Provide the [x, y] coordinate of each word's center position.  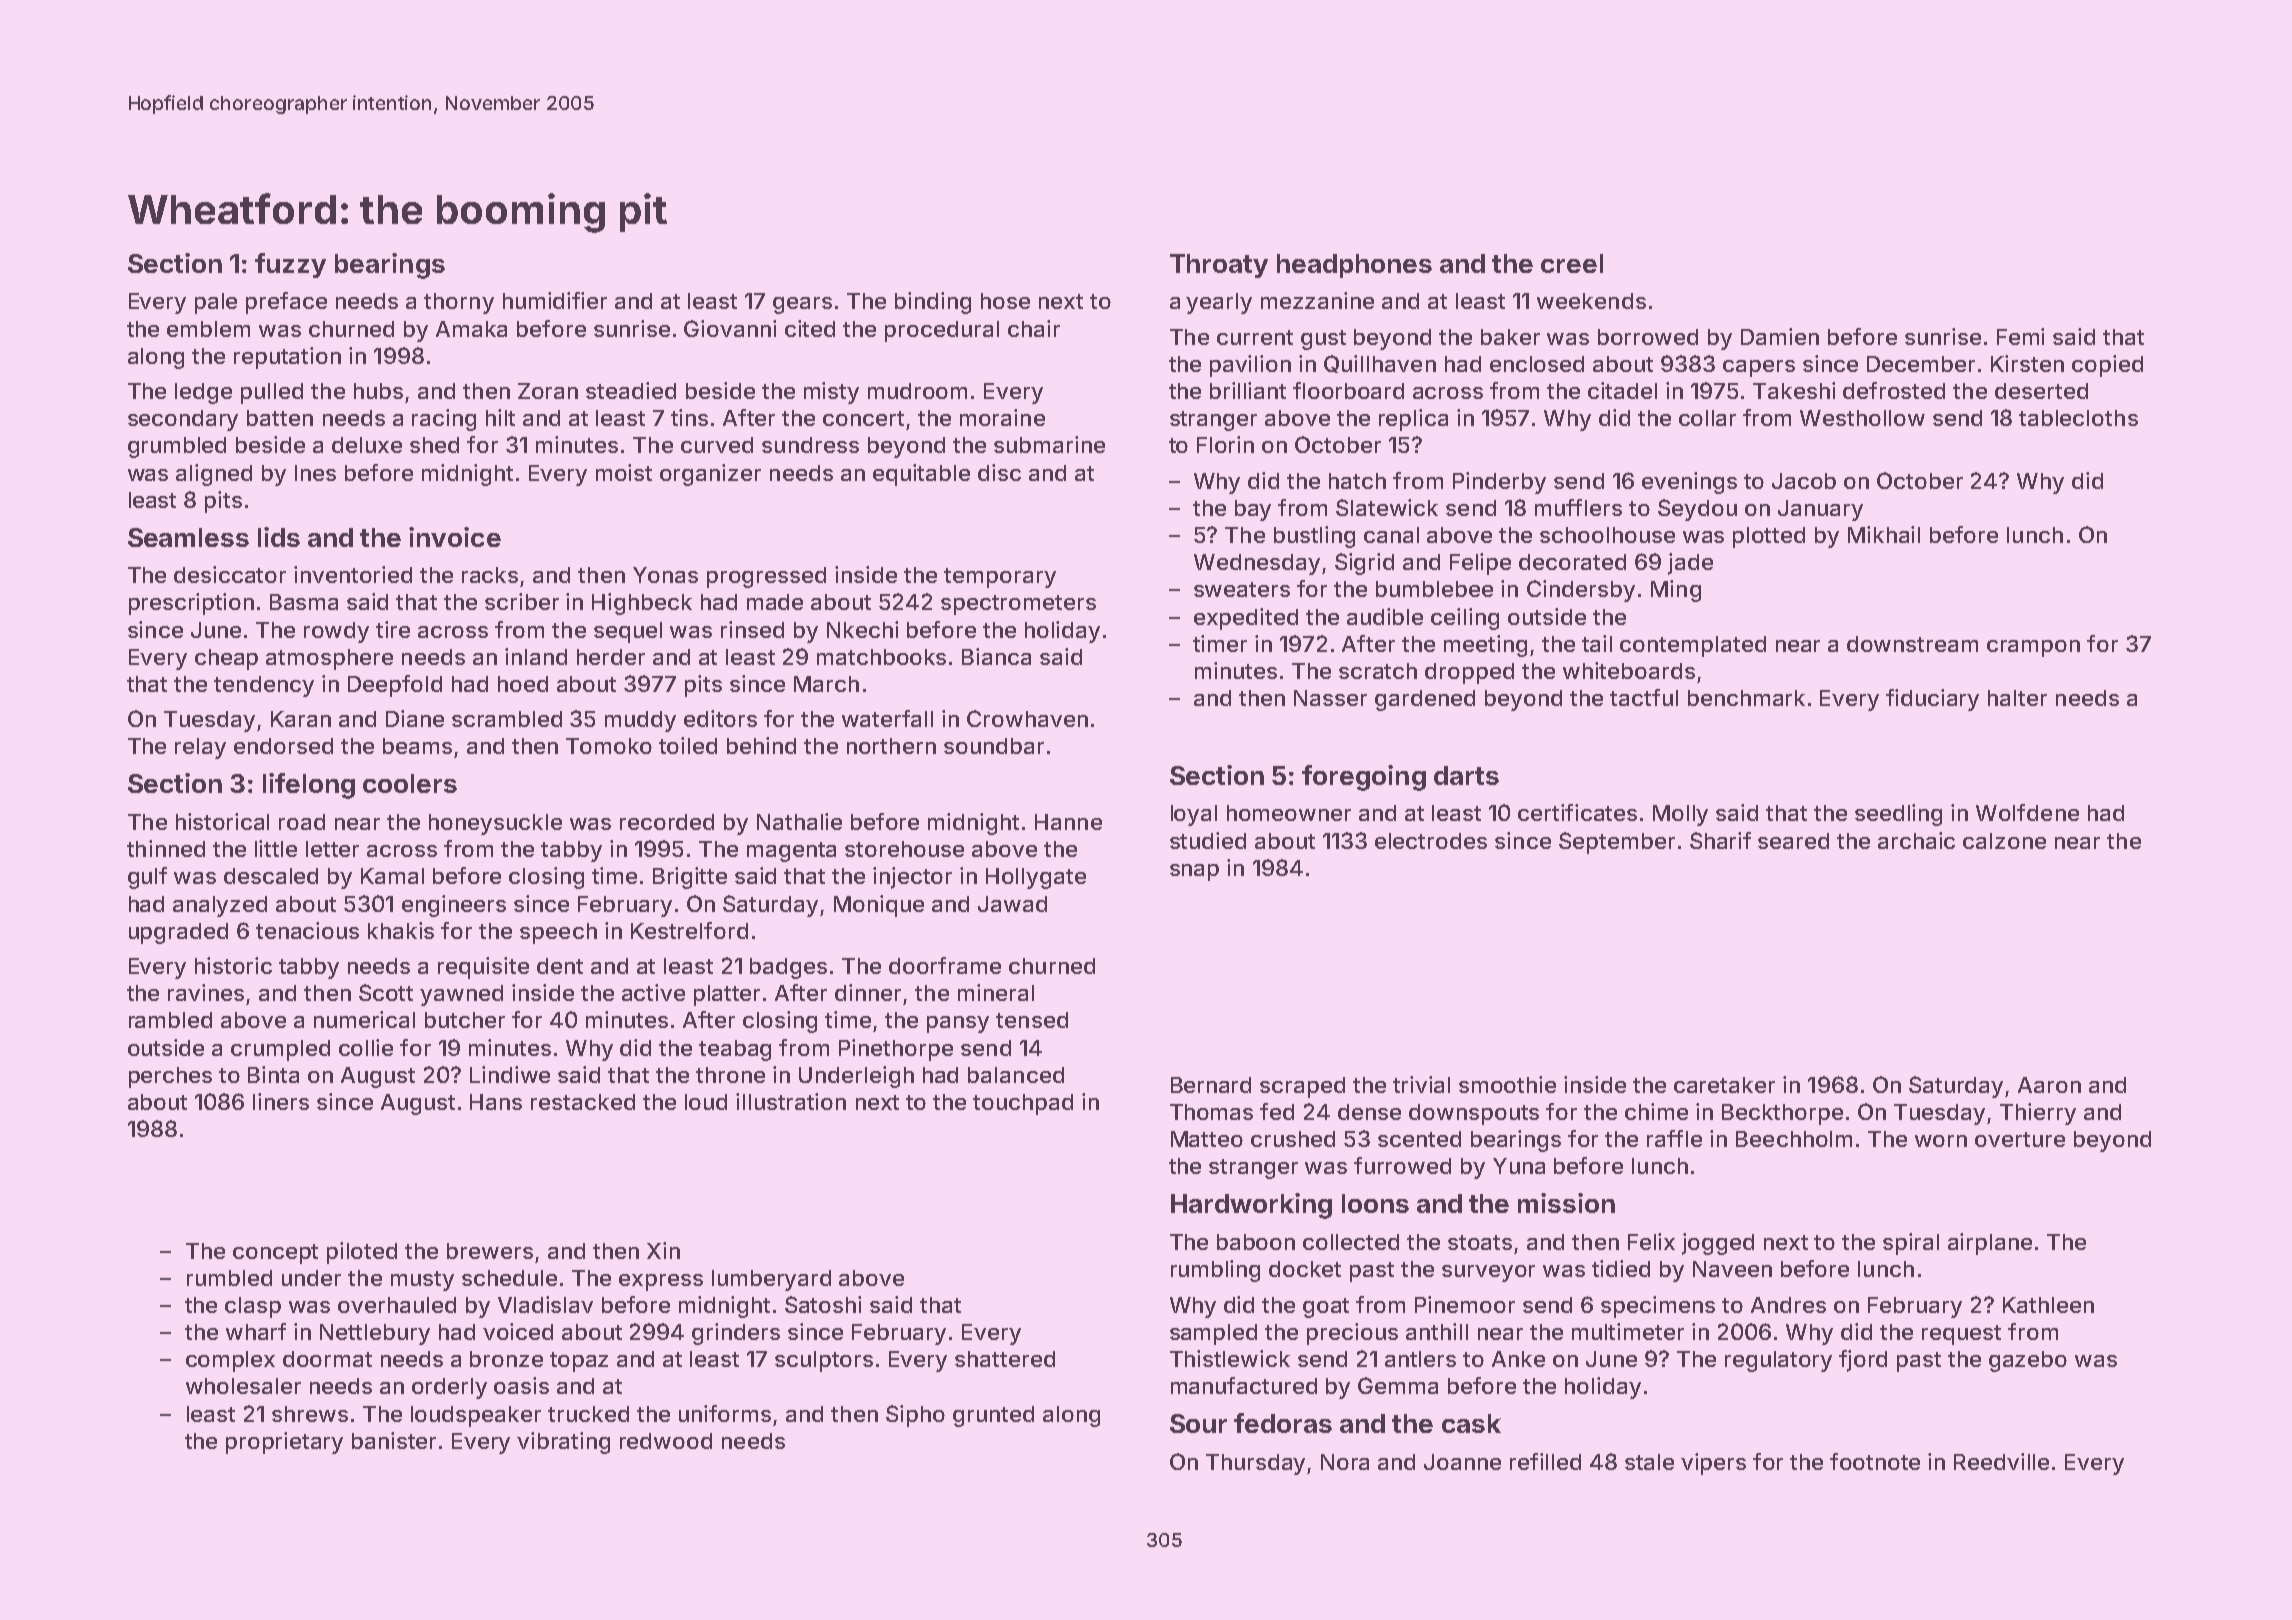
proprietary [284, 1443]
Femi [2020, 336]
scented [1419, 1139]
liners [281, 1101]
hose [1005, 301]
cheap [226, 659]
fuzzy [290, 265]
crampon [2033, 648]
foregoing [1364, 778]
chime [1656, 1111]
